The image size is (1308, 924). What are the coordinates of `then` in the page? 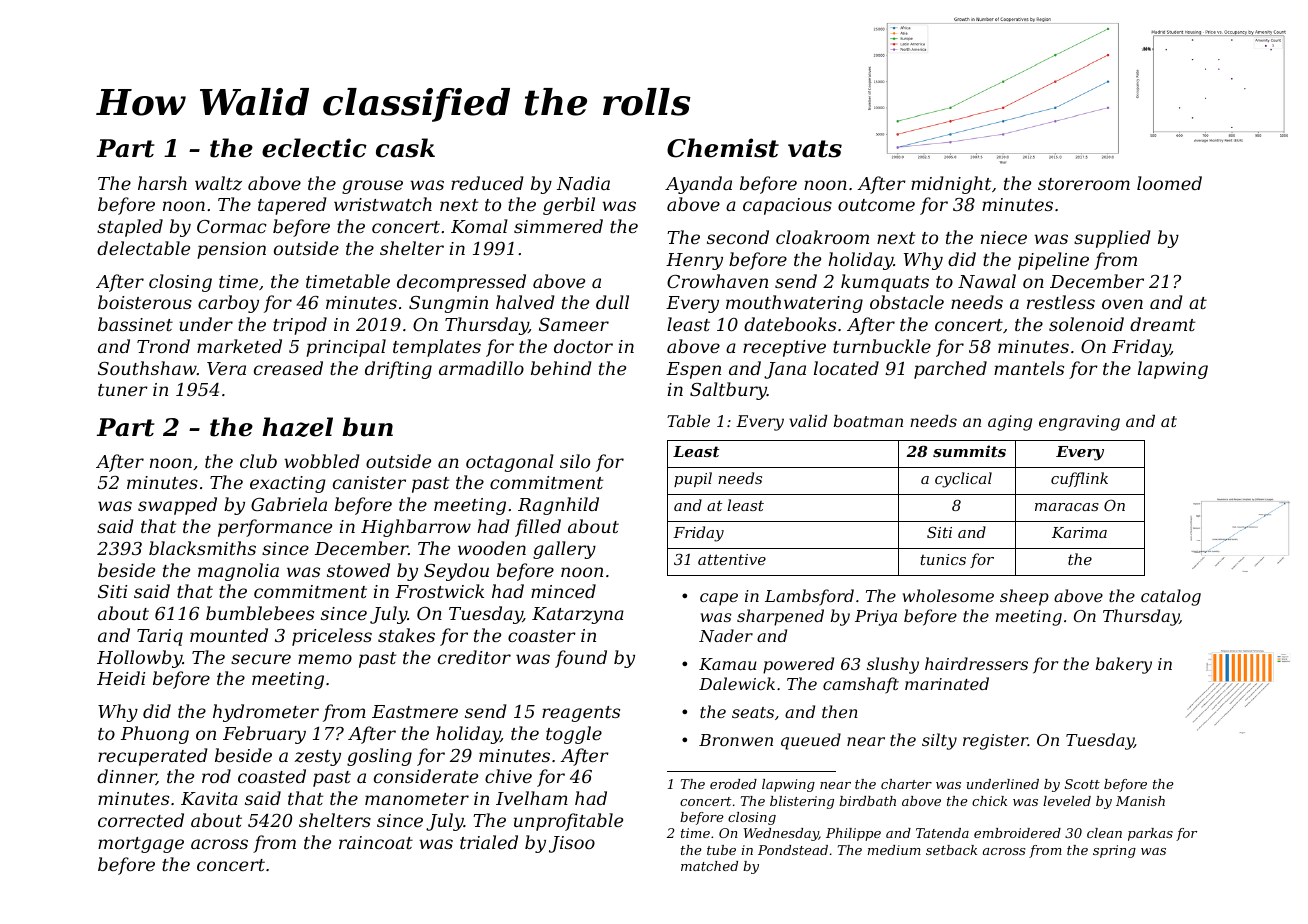 It's located at (840, 711).
